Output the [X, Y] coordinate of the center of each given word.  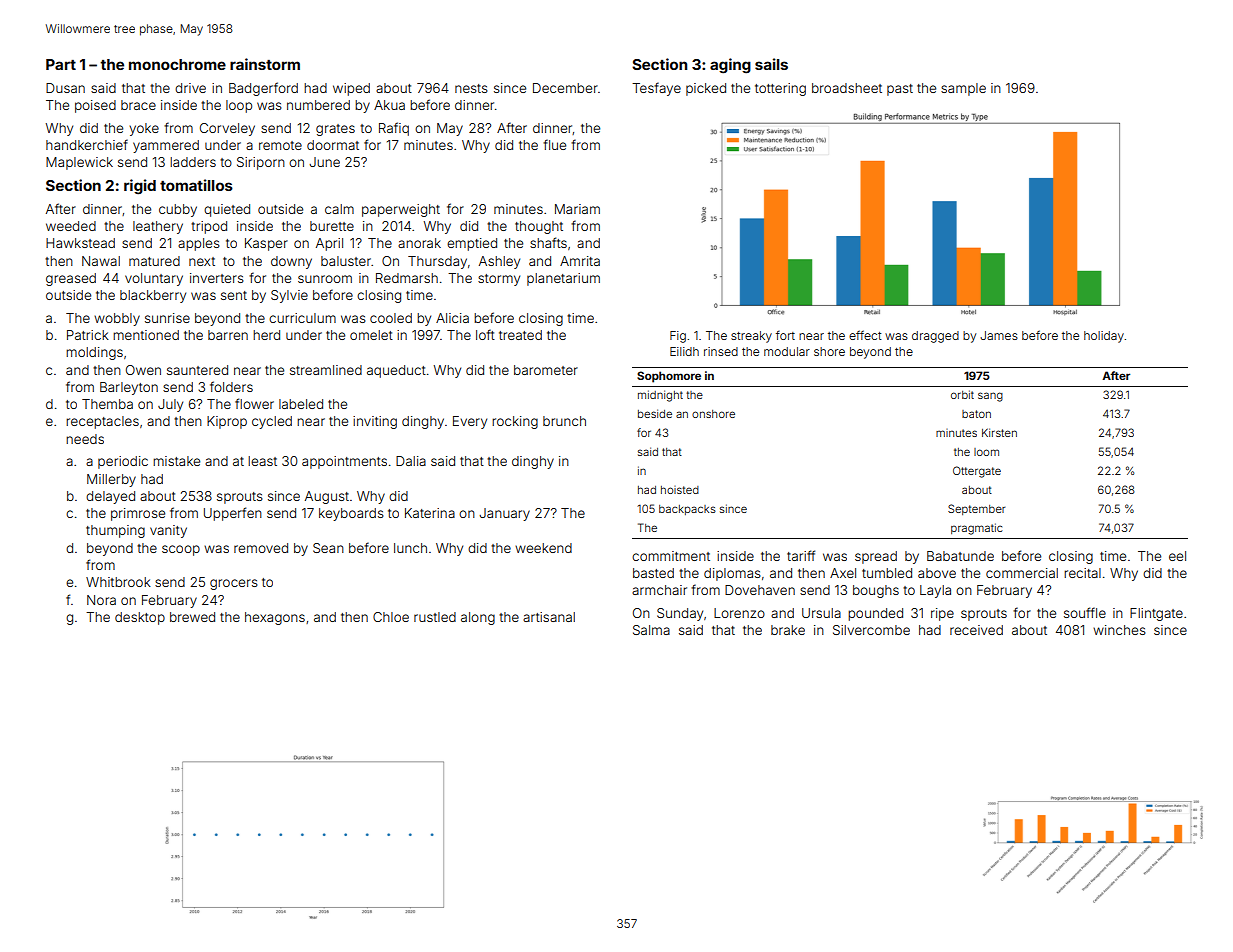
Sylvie [289, 296]
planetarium [563, 279]
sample [963, 89]
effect [865, 335]
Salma [651, 630]
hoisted [680, 490]
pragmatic [976, 529]
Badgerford [263, 89]
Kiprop [227, 422]
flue [554, 144]
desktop [140, 618]
